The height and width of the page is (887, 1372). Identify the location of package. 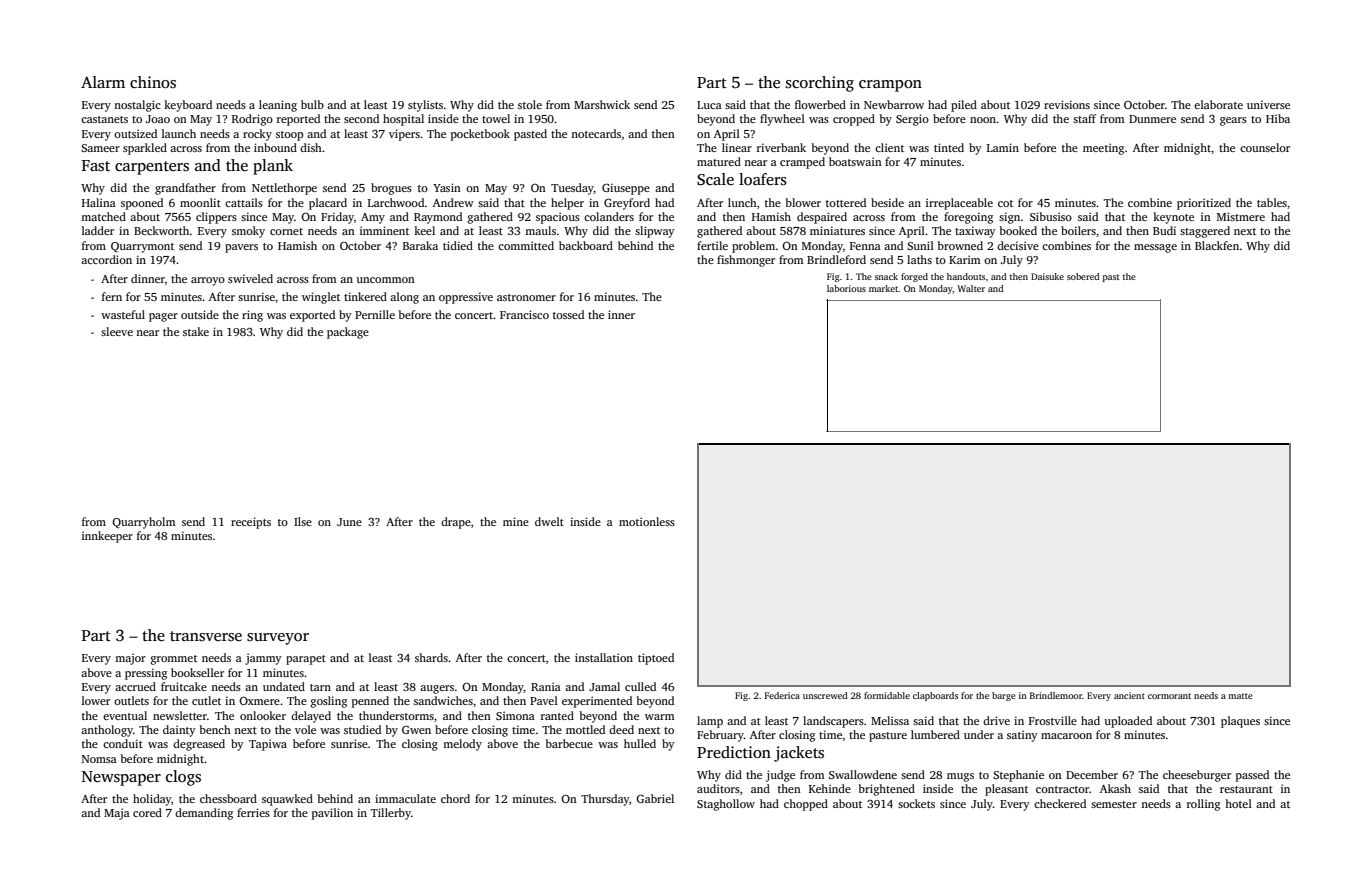
(348, 333).
